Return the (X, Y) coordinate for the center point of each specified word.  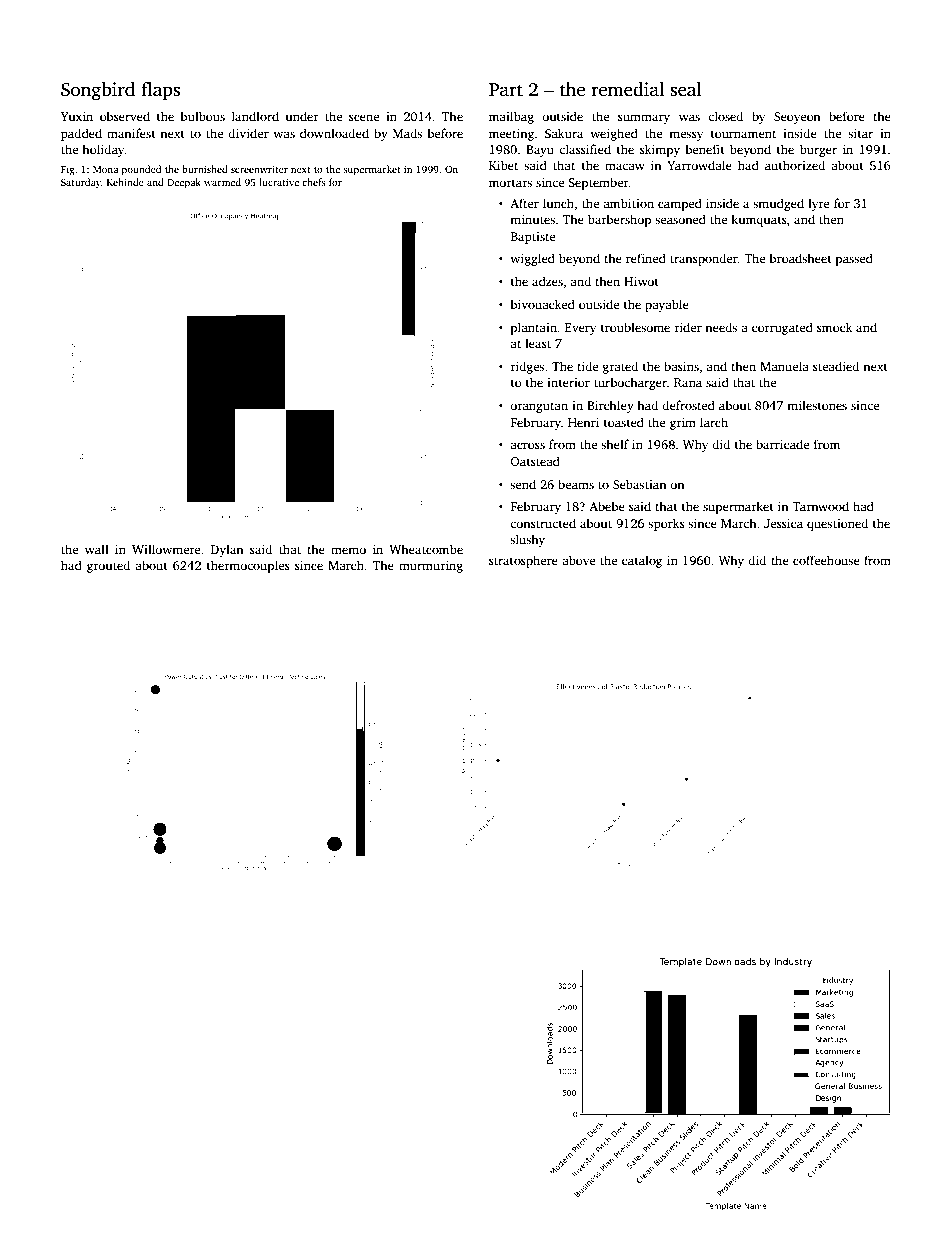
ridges (527, 367)
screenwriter (259, 169)
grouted (108, 566)
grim (683, 424)
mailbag (511, 117)
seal (686, 89)
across (527, 445)
